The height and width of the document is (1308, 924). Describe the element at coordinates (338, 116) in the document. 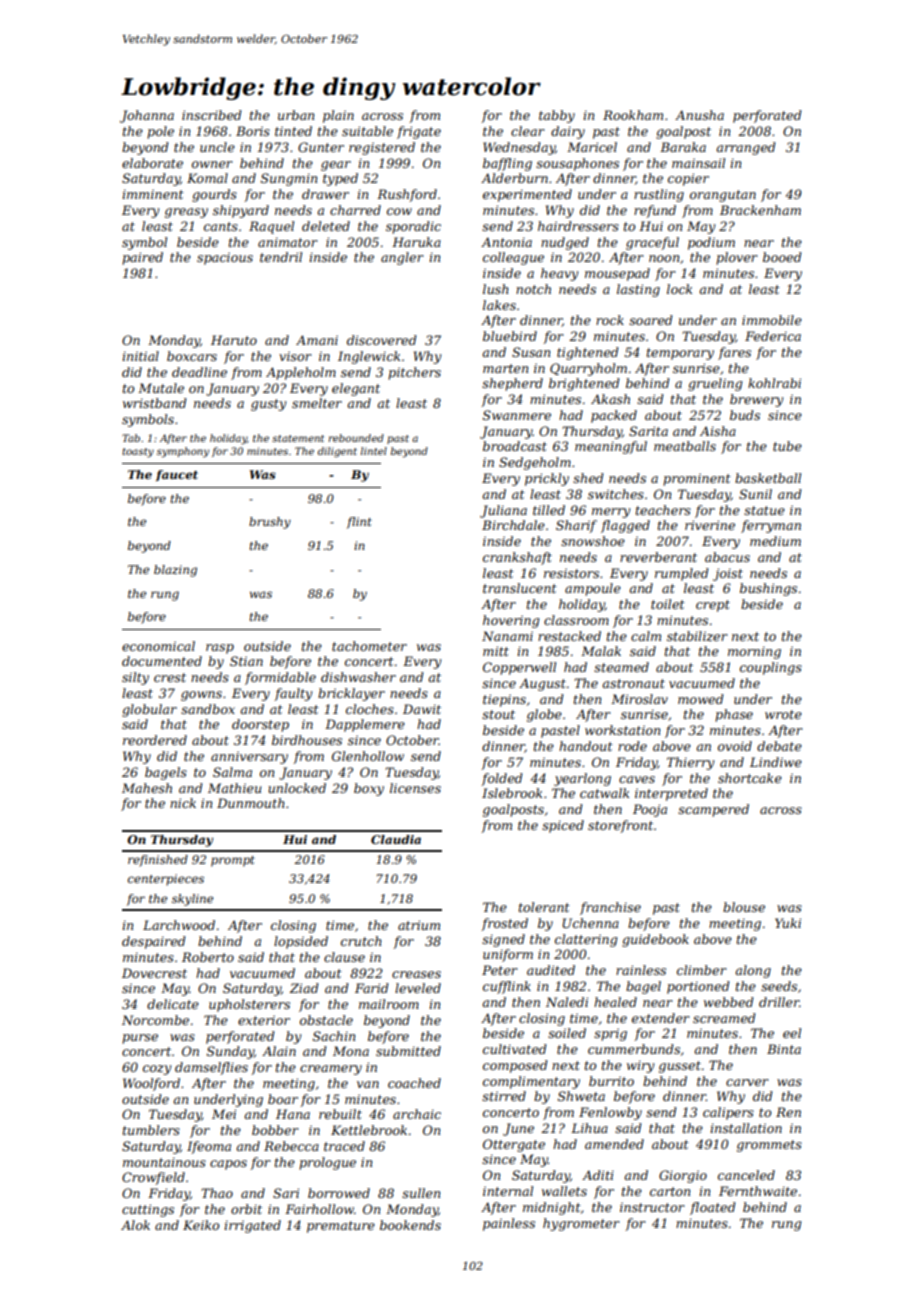

I see `plain` at that location.
